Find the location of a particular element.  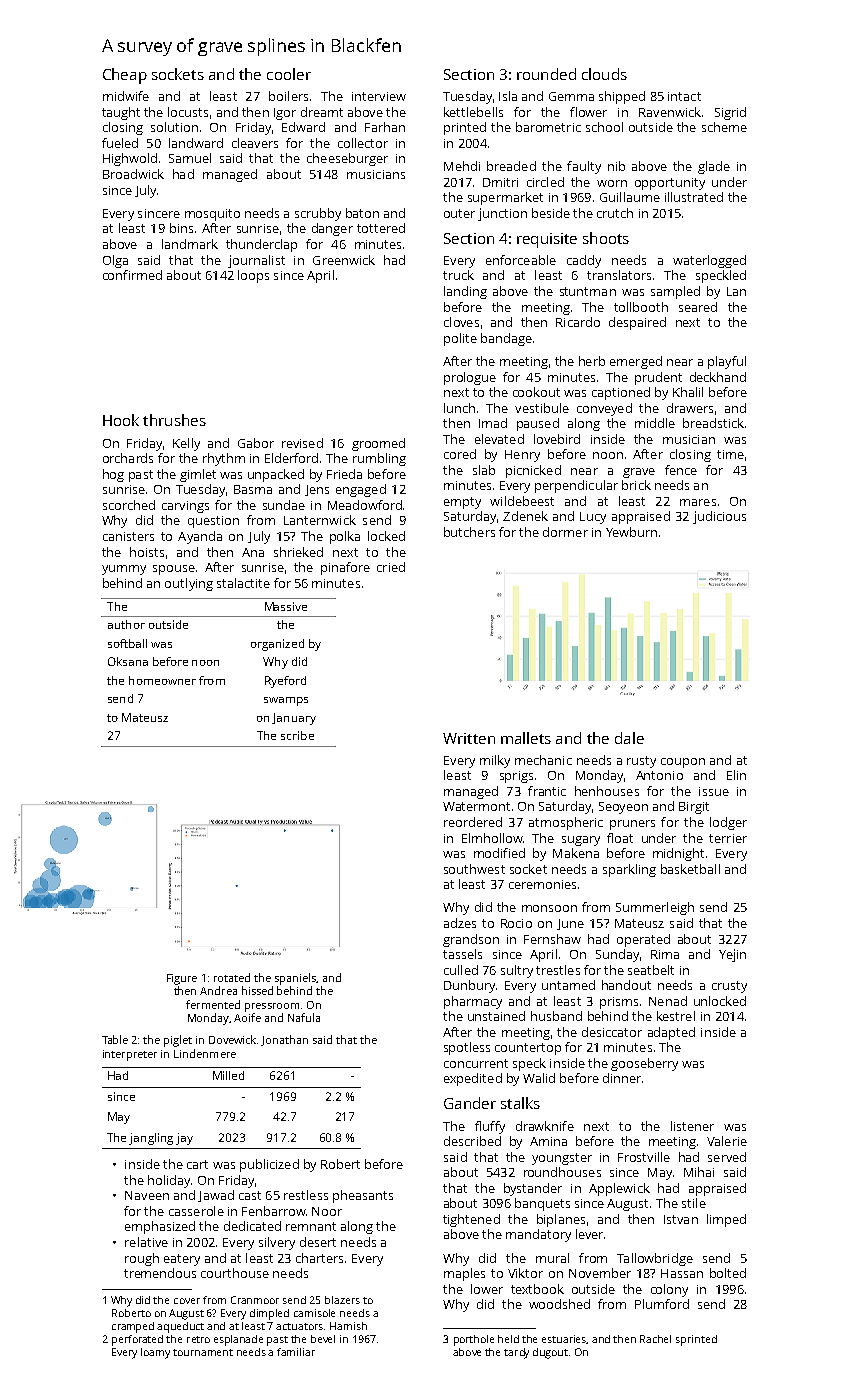

mares is located at coordinates (698, 502).
